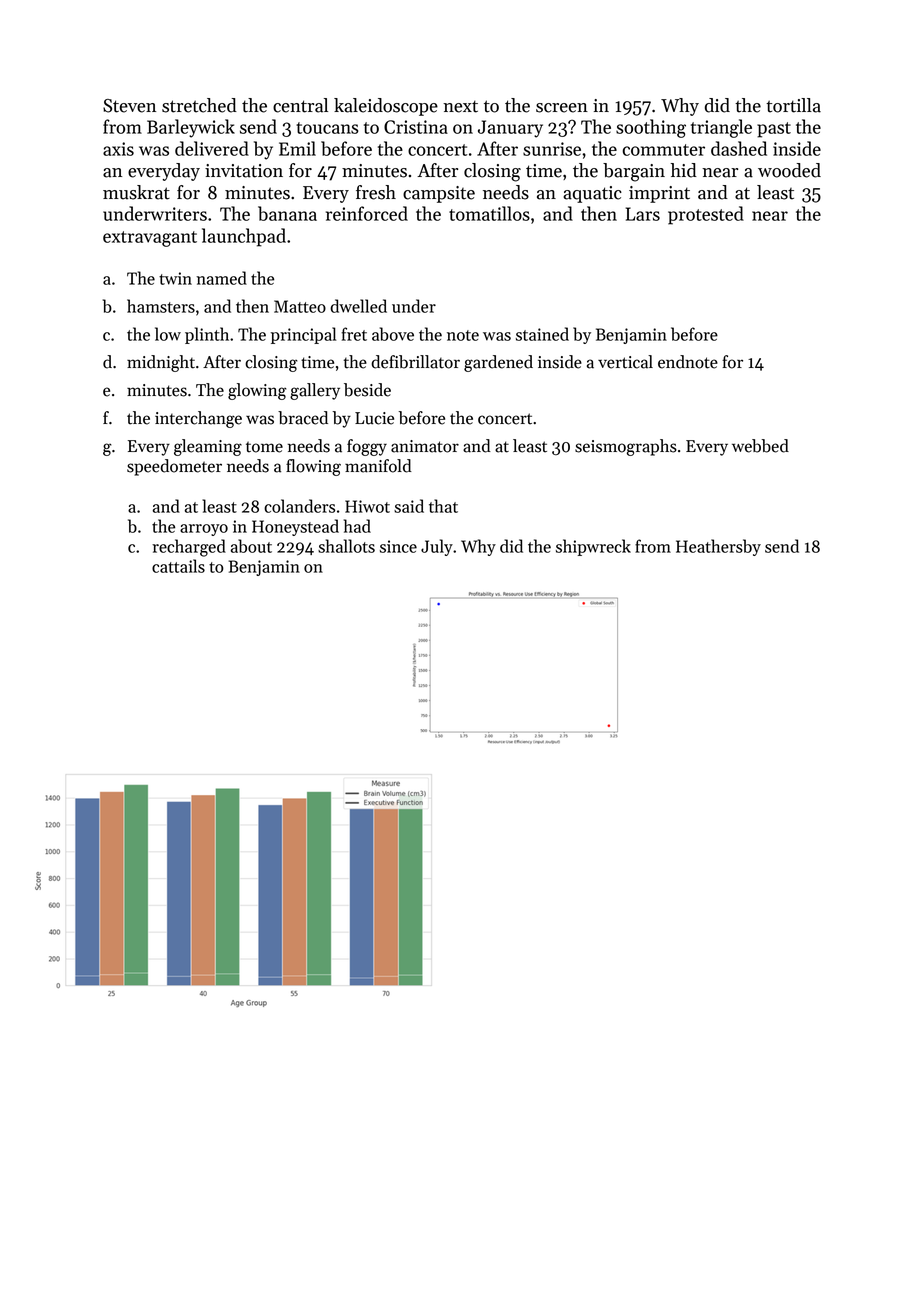 The width and height of the screenshot is (924, 1308). What do you see at coordinates (626, 447) in the screenshot?
I see `seismographs` at bounding box center [626, 447].
